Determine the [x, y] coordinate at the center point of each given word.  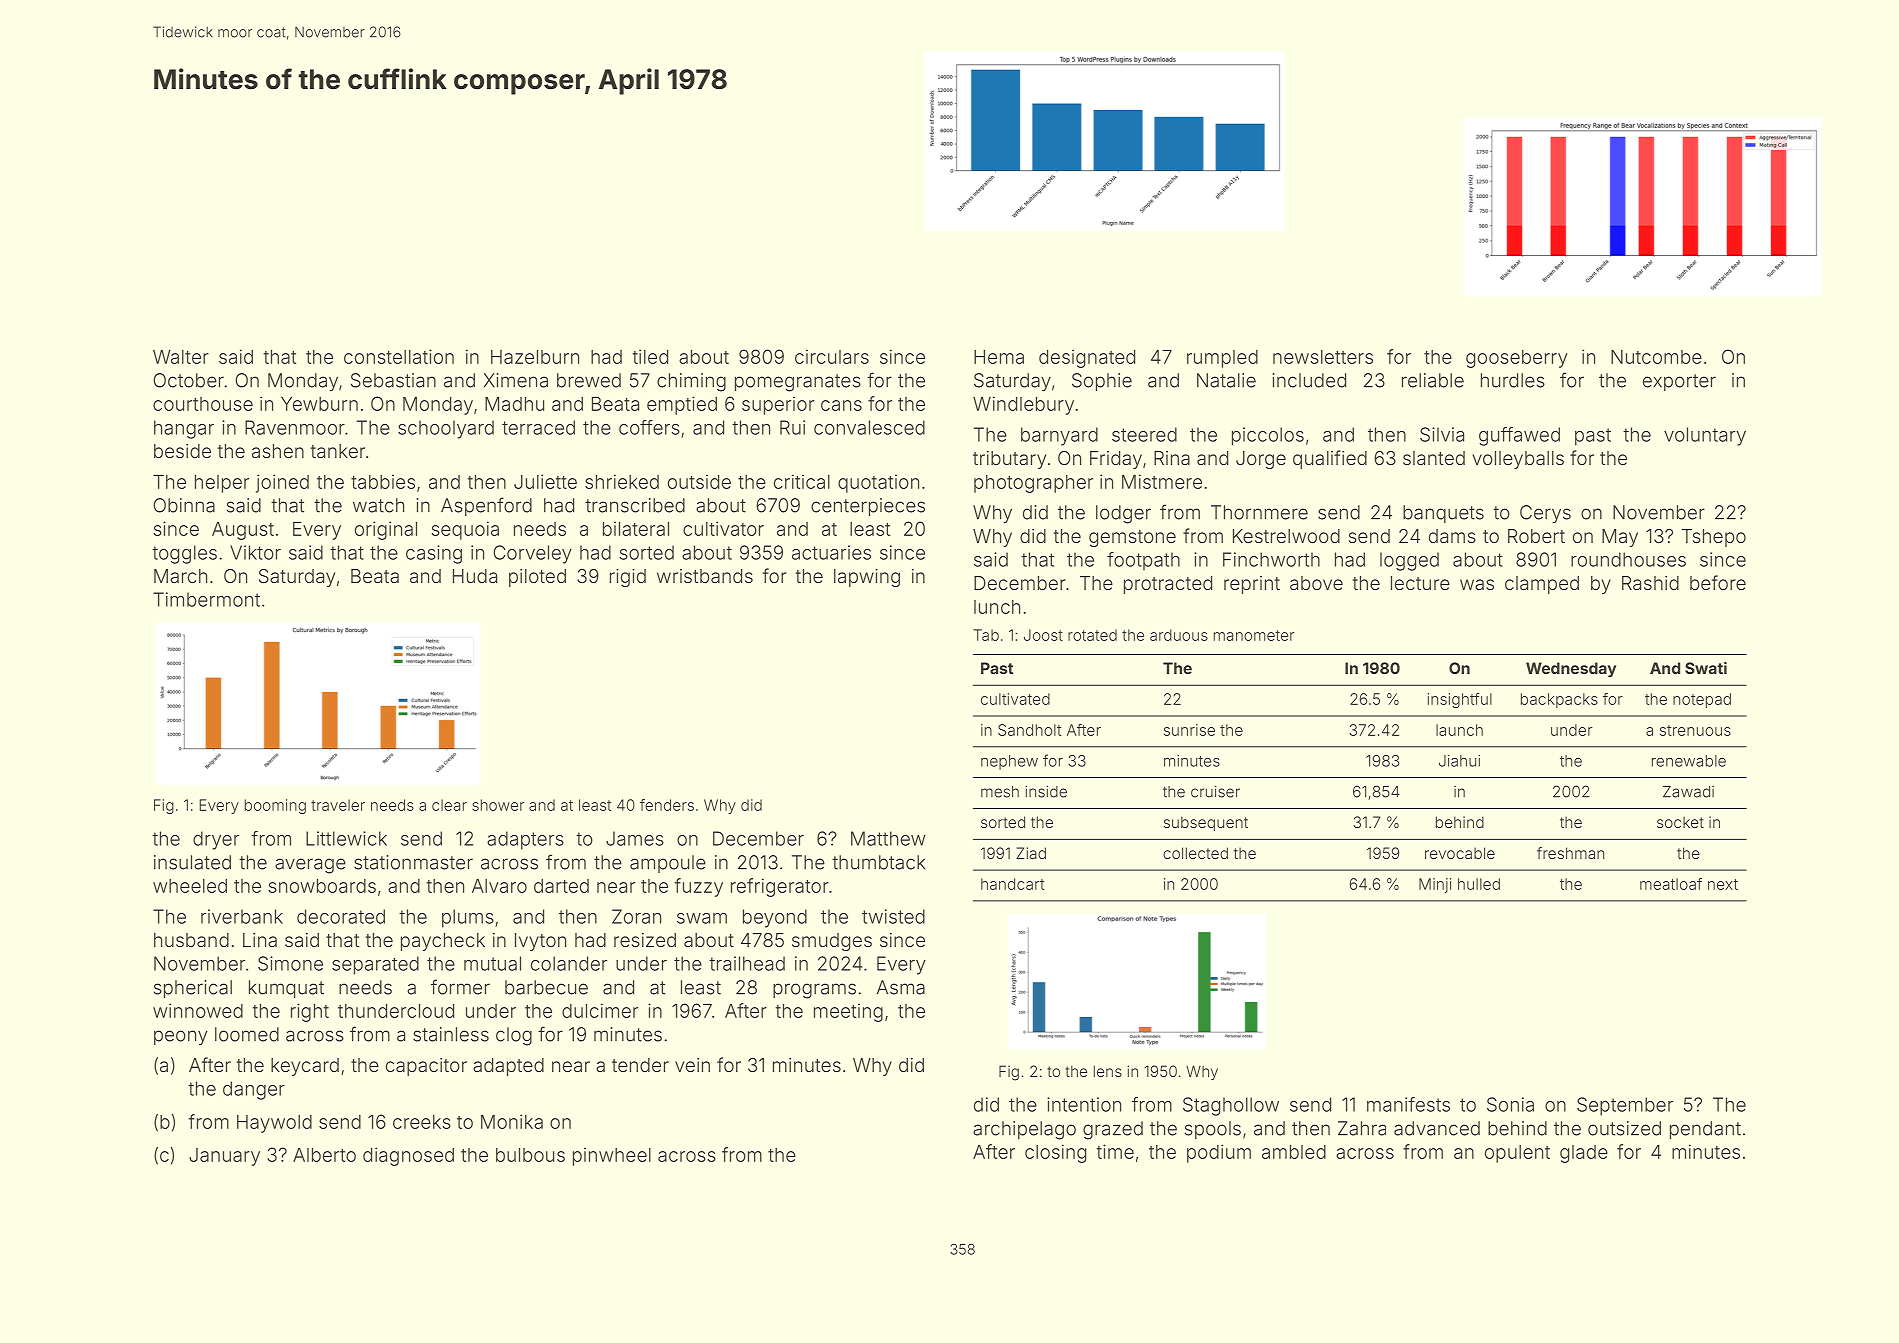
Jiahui [1459, 761]
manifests [1408, 1104]
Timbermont [206, 599]
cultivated [1015, 699]
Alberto [324, 1155]
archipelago [1024, 1130]
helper [222, 484]
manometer [1254, 635]
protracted [1168, 585]
